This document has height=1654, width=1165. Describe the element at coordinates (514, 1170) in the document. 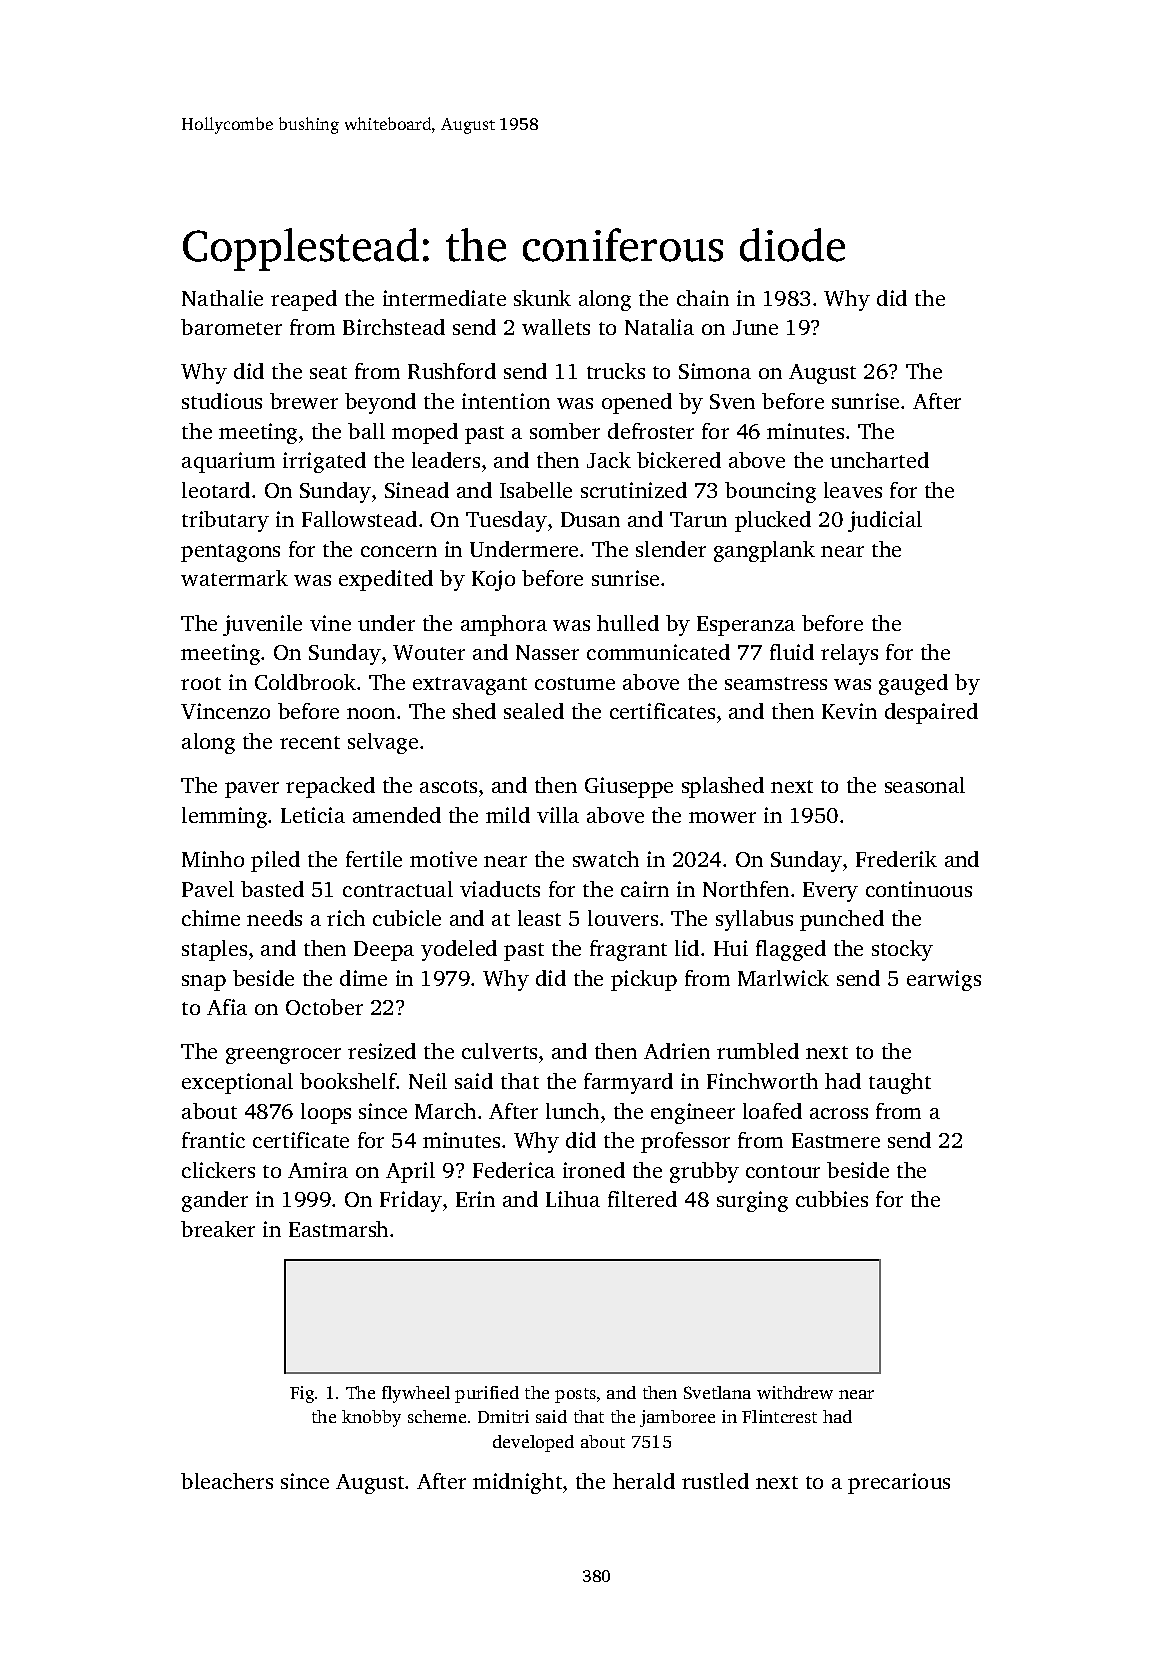

I see `Federica` at that location.
